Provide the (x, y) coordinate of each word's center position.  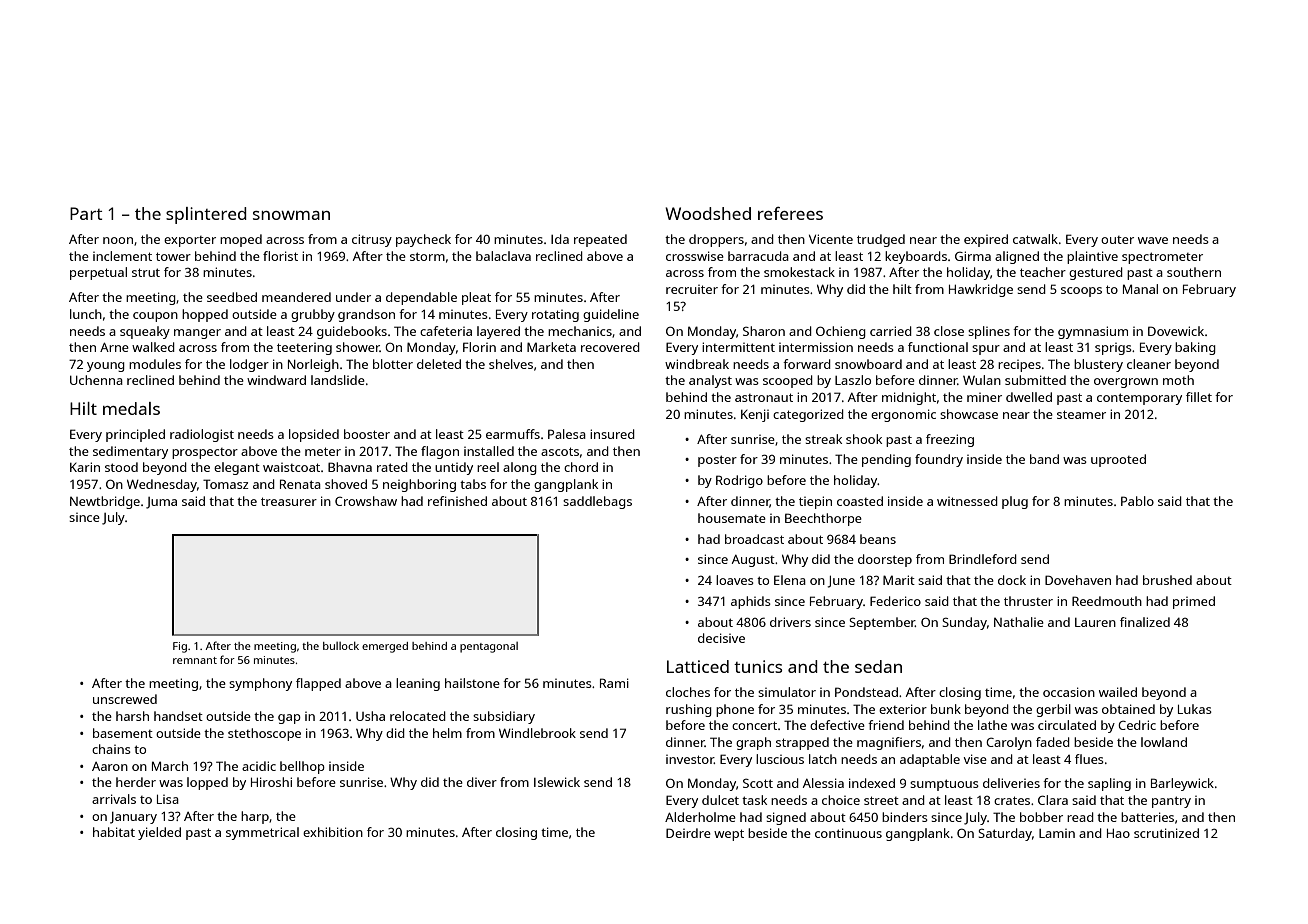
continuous (848, 833)
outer (1117, 240)
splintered (206, 215)
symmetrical (262, 833)
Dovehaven (1078, 580)
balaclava (503, 256)
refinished (457, 501)
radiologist (202, 435)
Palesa (567, 434)
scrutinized (1166, 833)
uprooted (1118, 460)
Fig (180, 647)
